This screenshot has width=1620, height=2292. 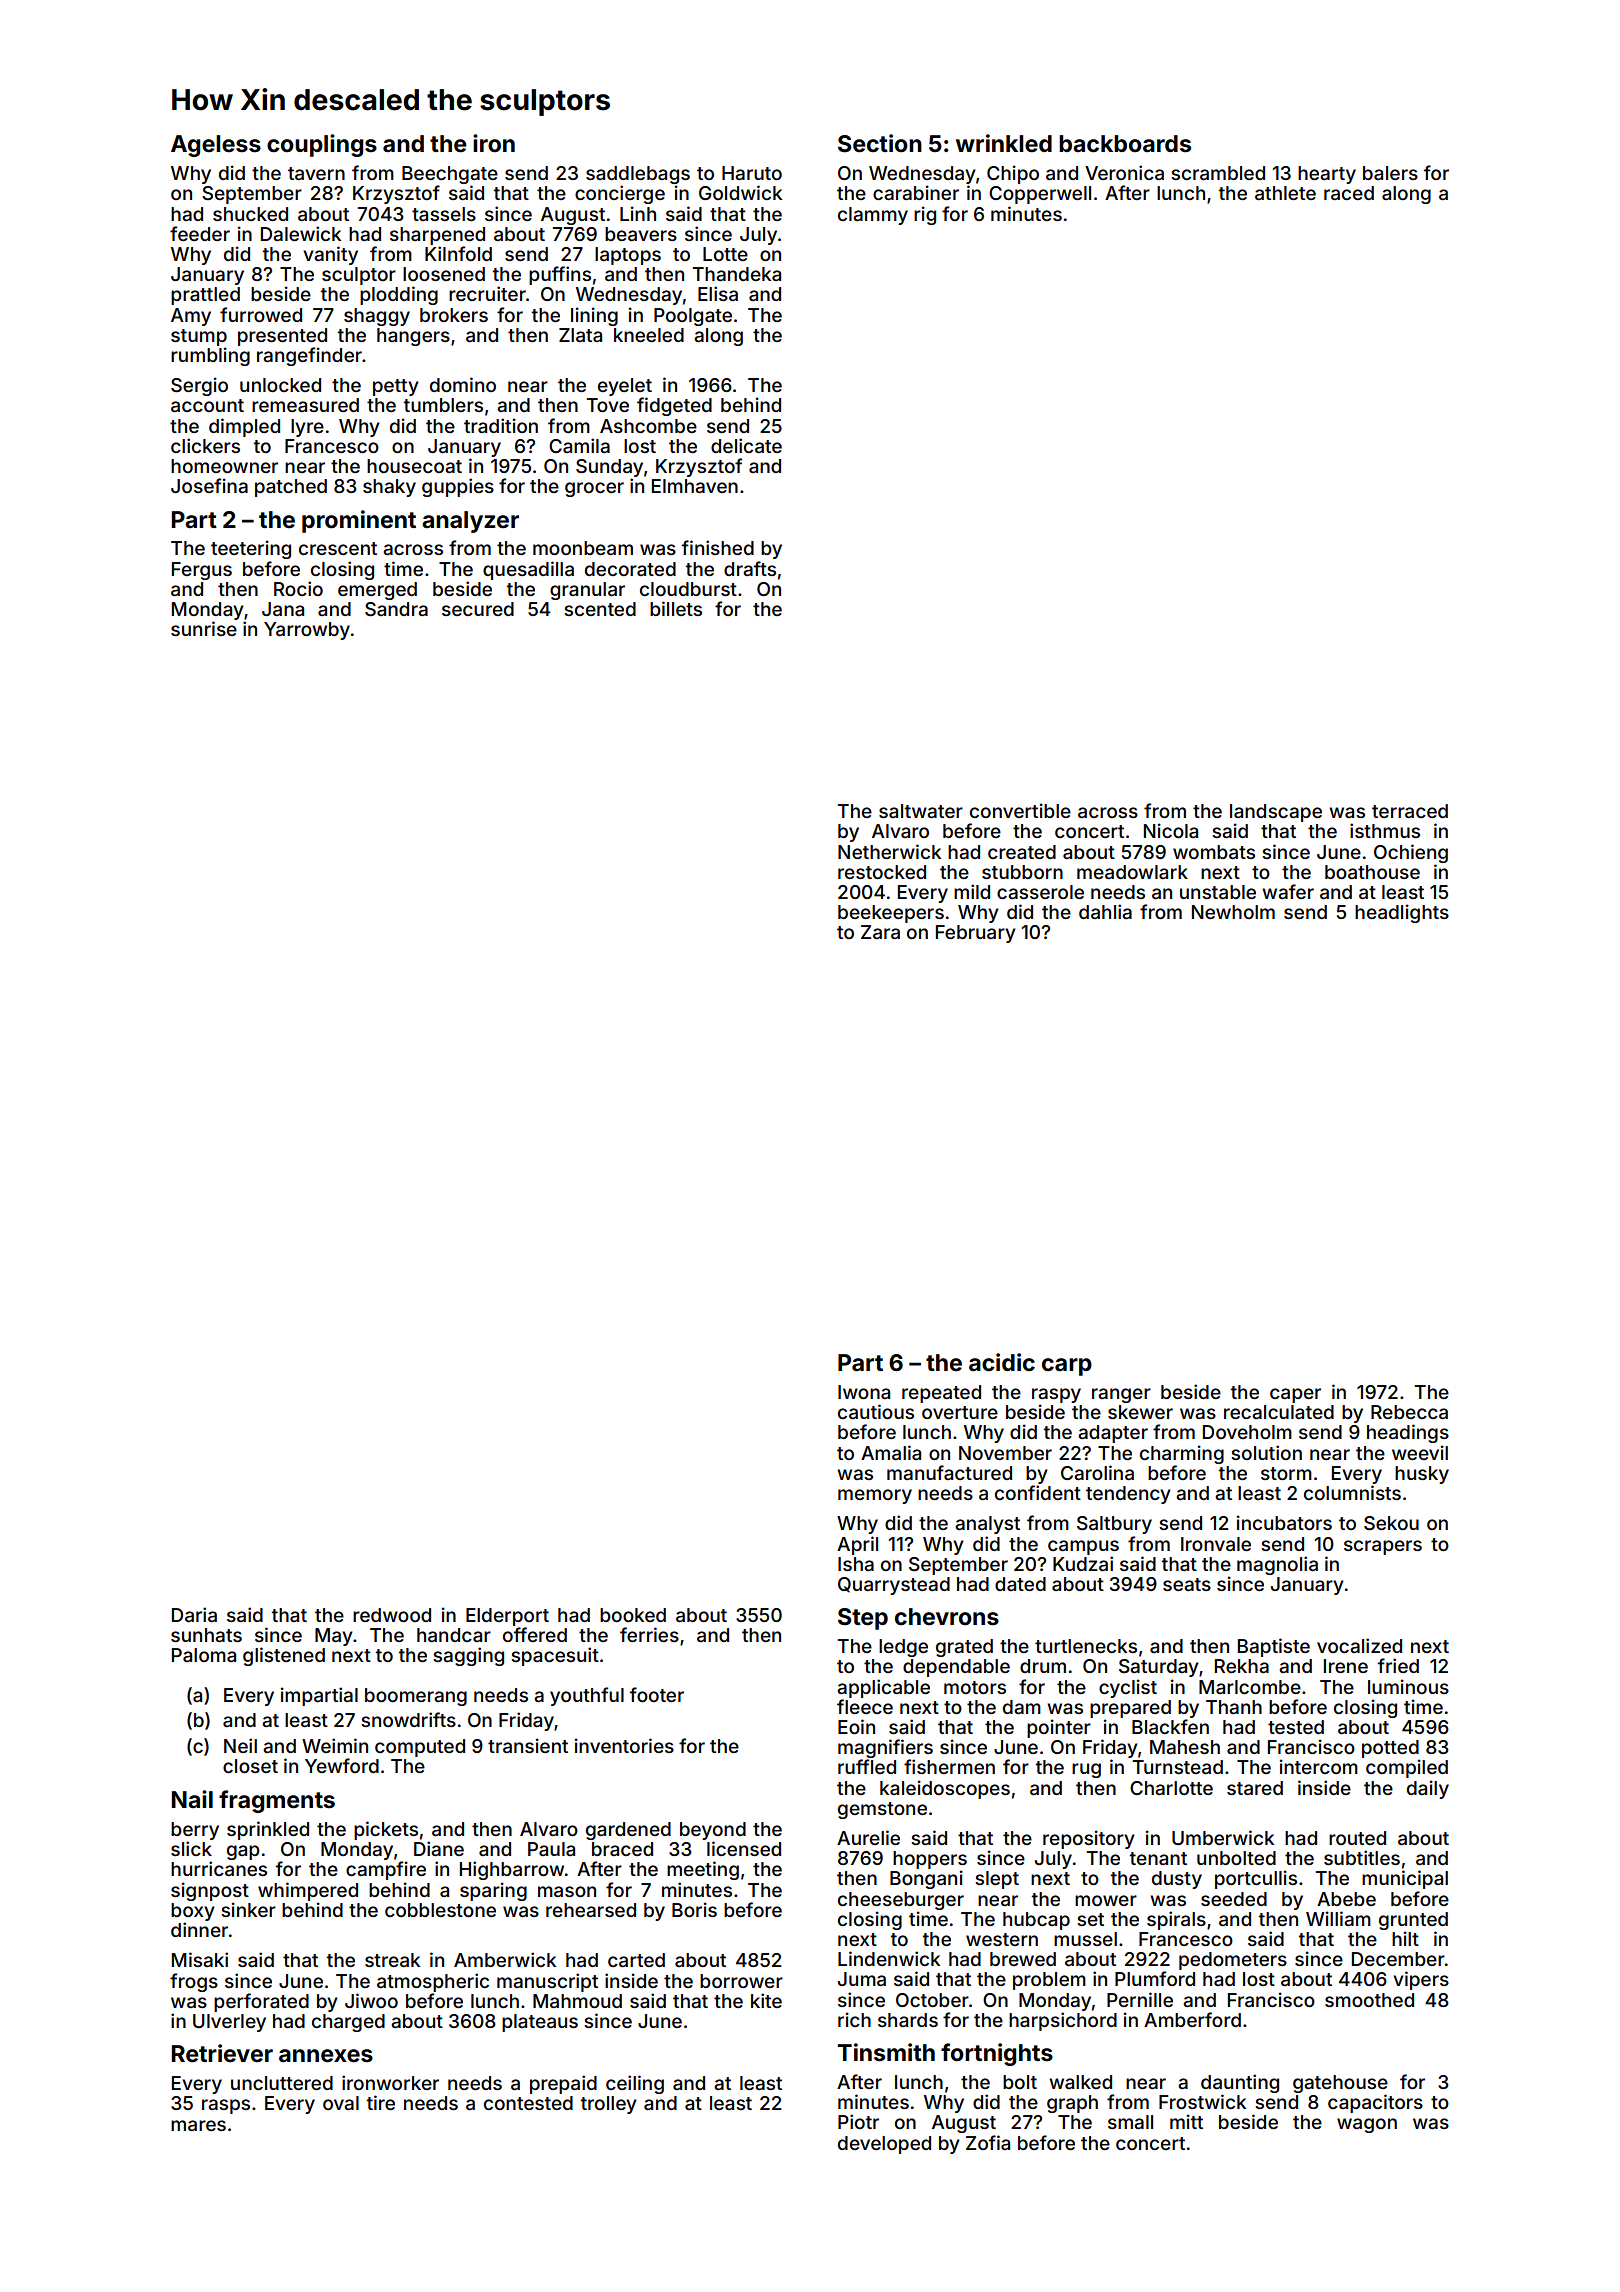 What do you see at coordinates (450, 175) in the screenshot?
I see `Beechgate` at bounding box center [450, 175].
